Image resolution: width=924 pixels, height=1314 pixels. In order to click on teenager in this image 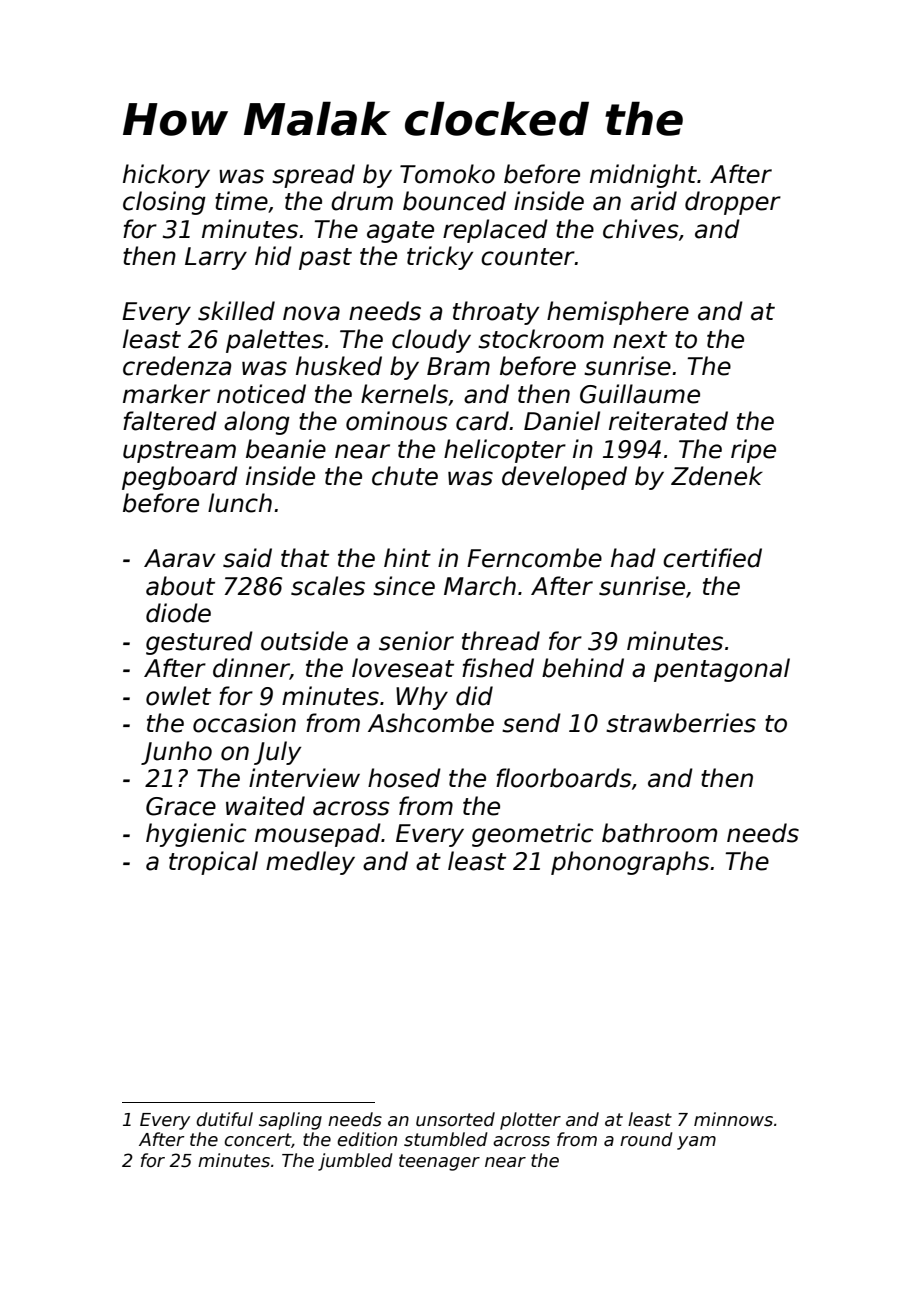, I will do `click(439, 1162)`.
